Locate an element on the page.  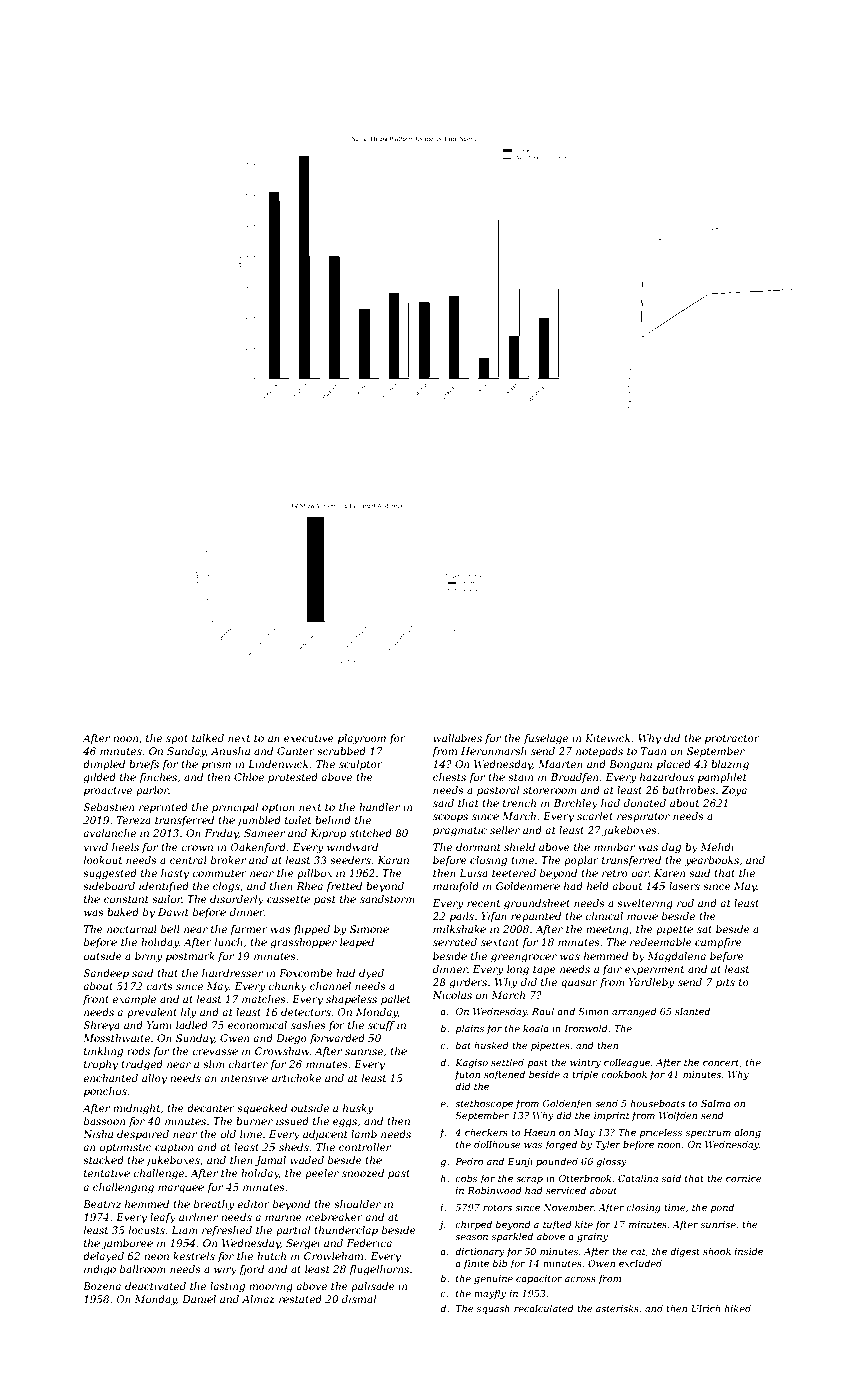
dug is located at coordinates (671, 848).
